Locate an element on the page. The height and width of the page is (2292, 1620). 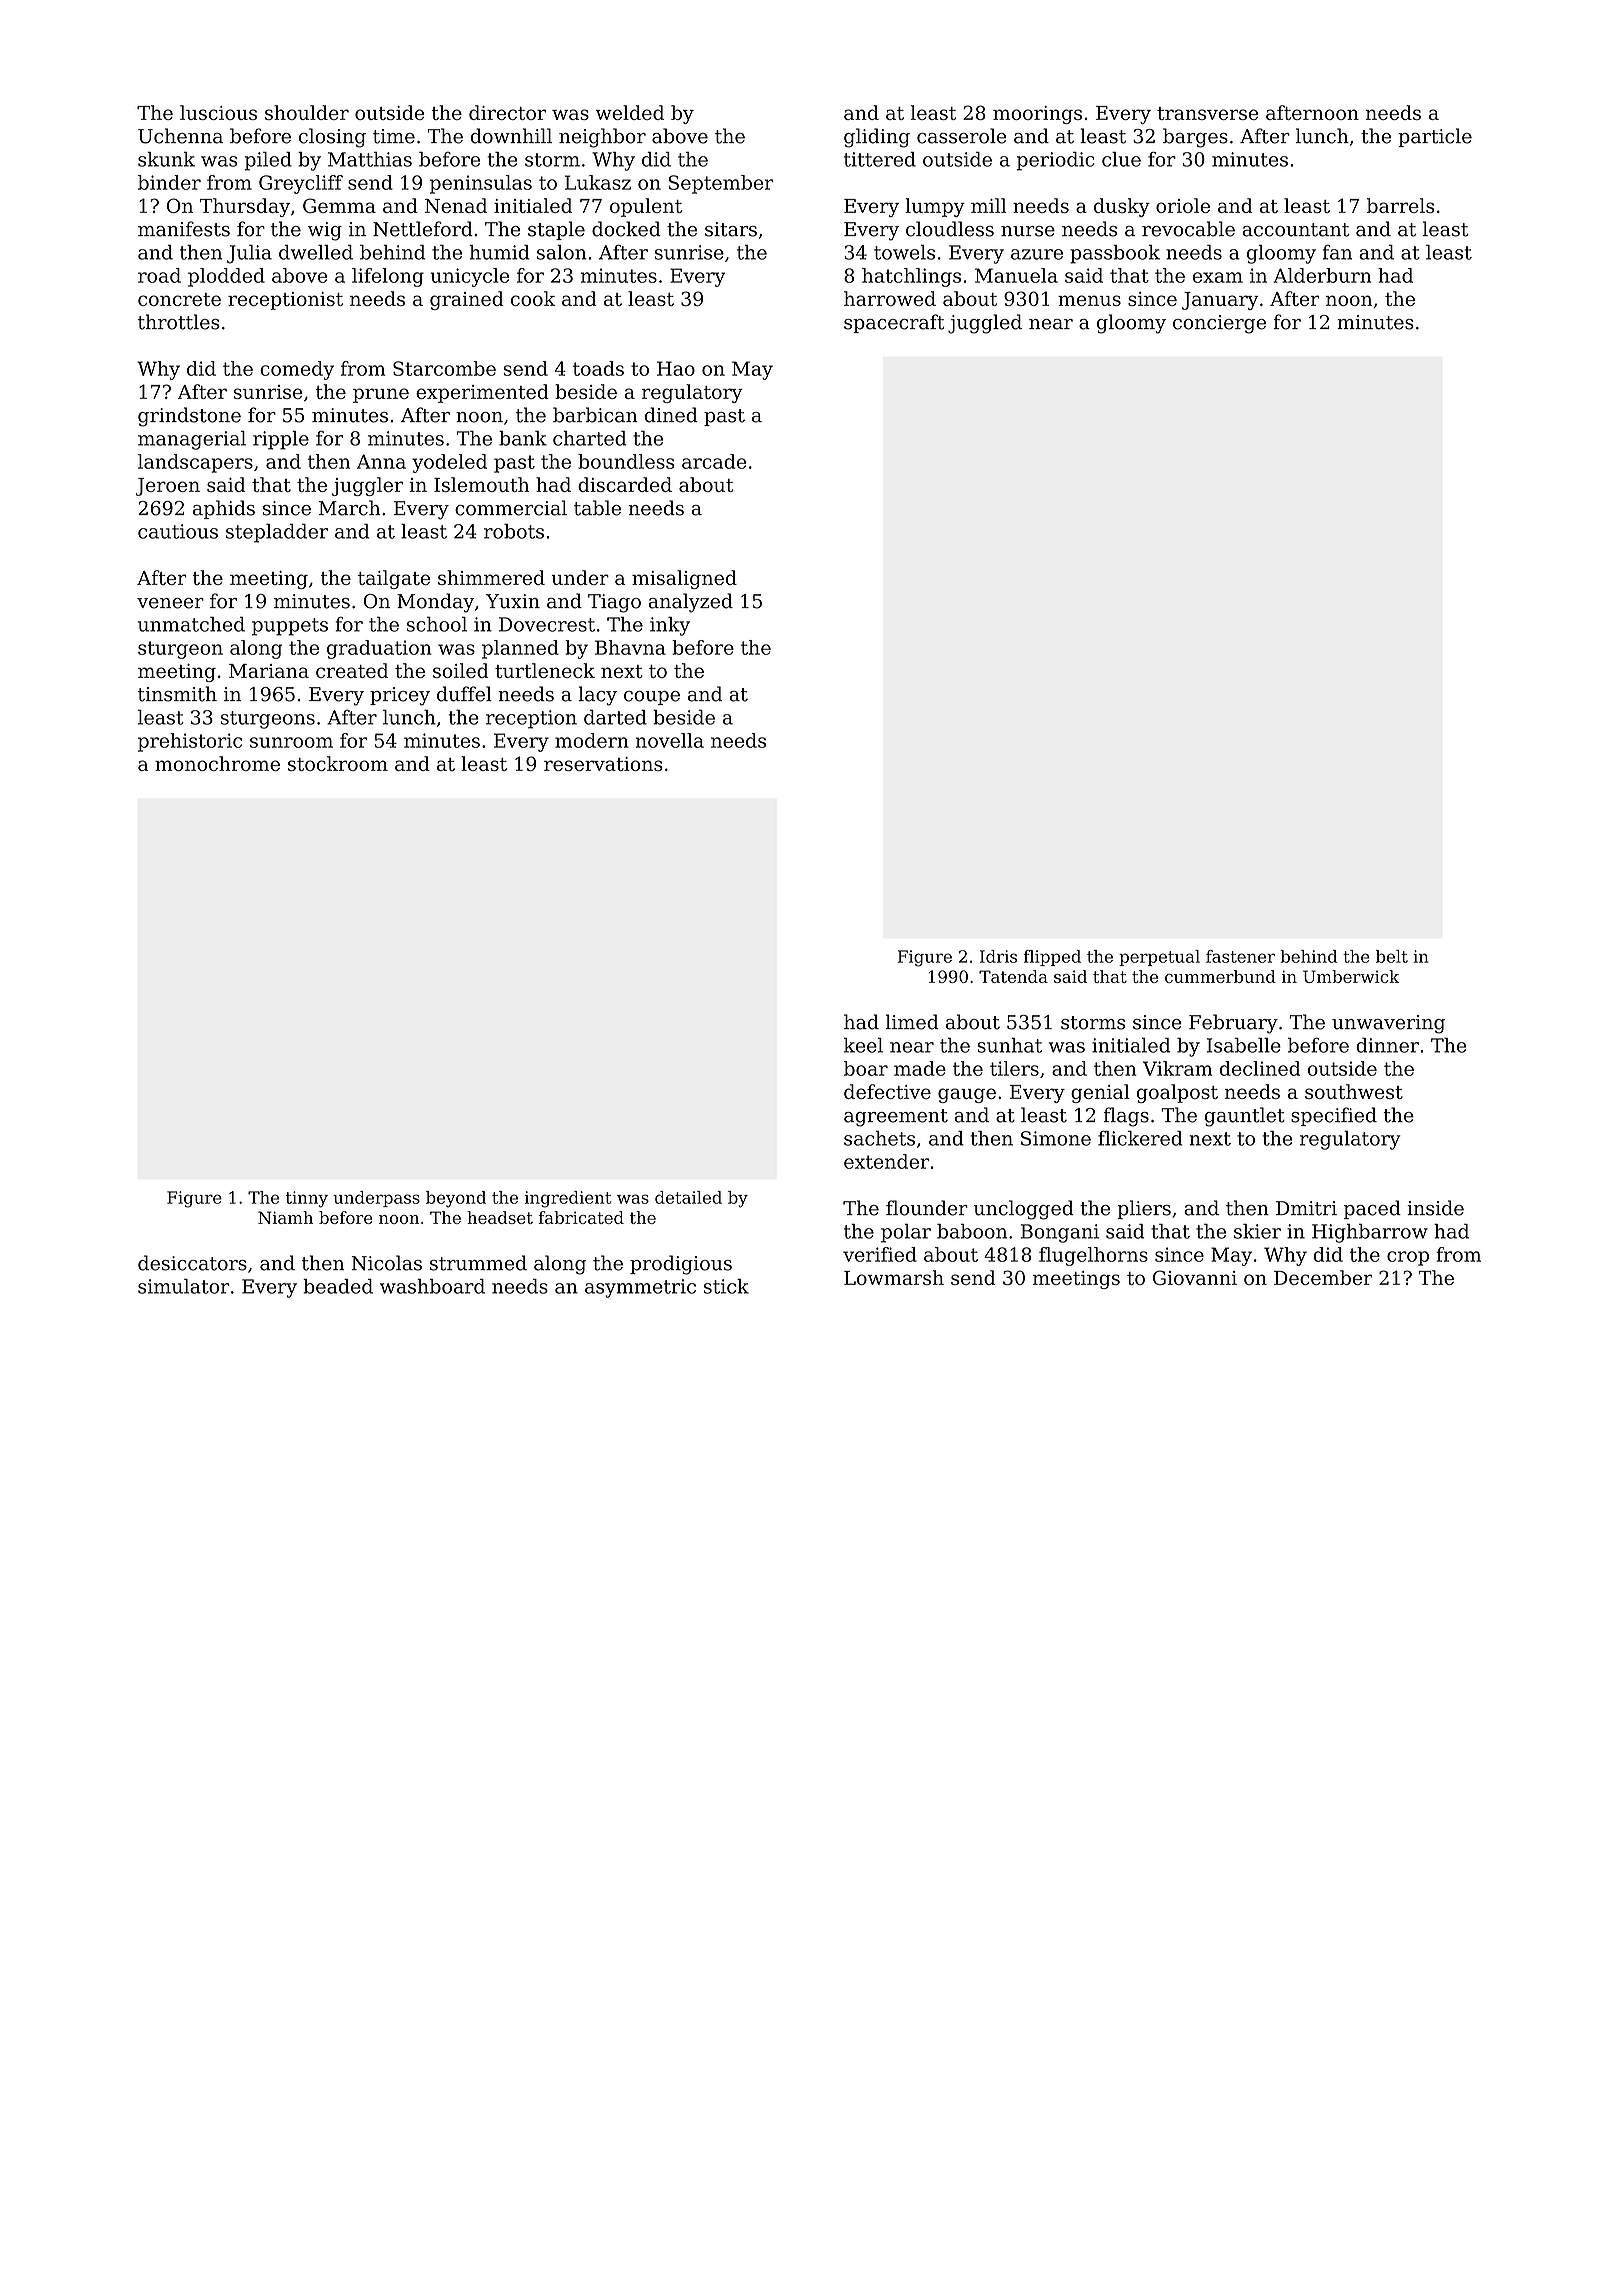
Idris is located at coordinates (998, 956).
